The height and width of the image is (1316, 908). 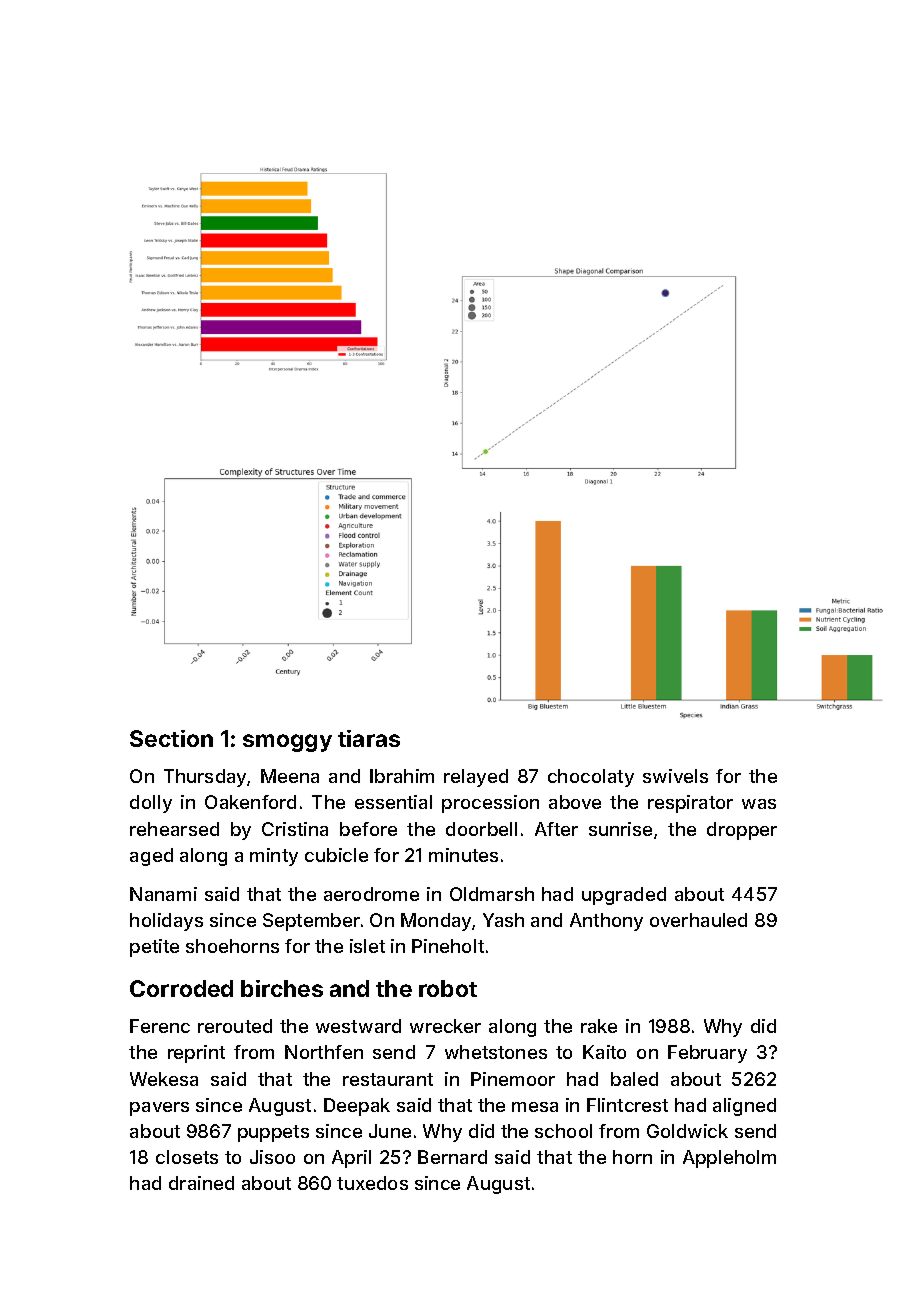 What do you see at coordinates (372, 1183) in the image?
I see `tuxedos` at bounding box center [372, 1183].
